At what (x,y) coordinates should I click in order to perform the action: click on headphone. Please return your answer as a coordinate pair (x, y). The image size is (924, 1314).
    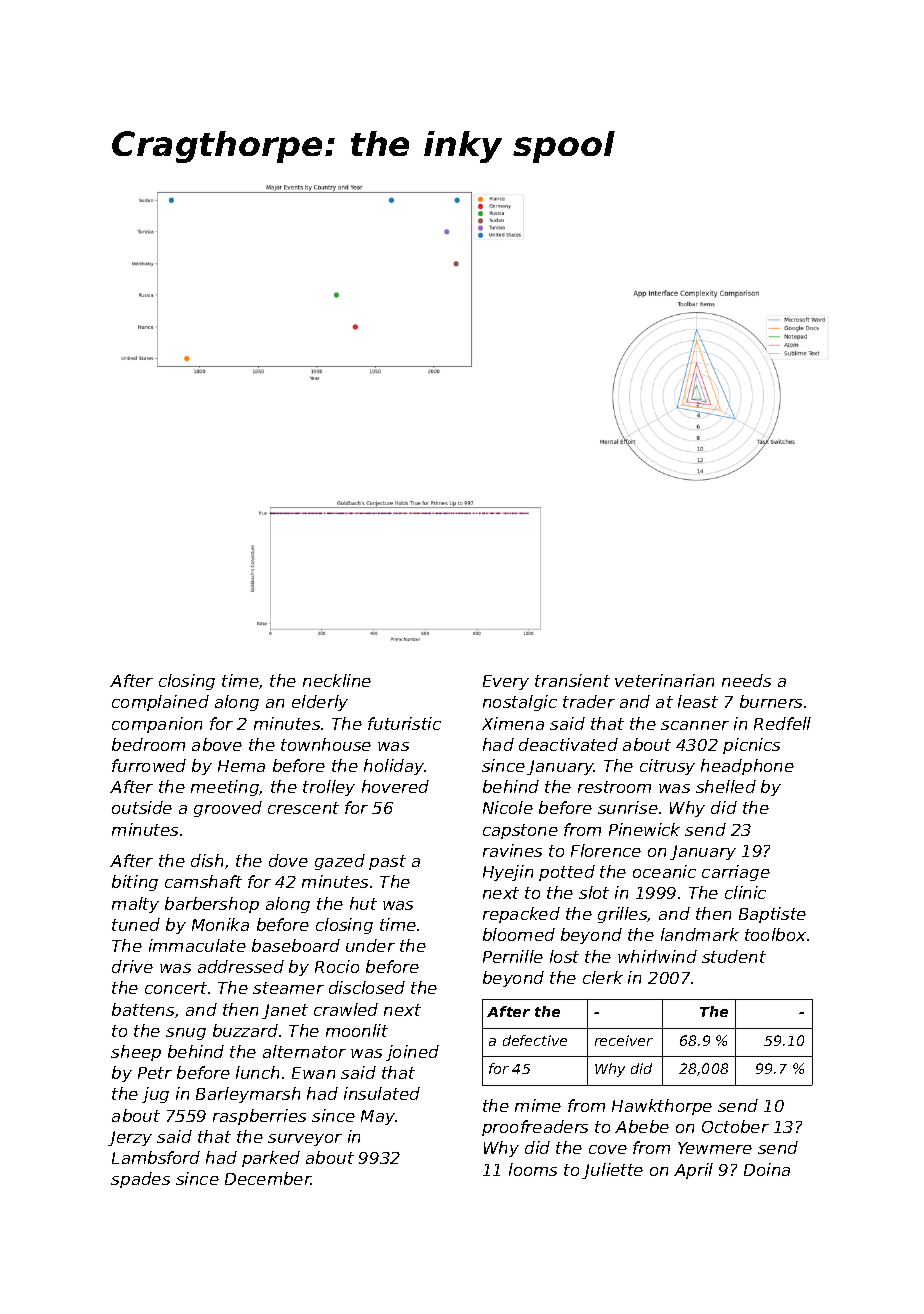
    Looking at the image, I should click on (747, 767).
